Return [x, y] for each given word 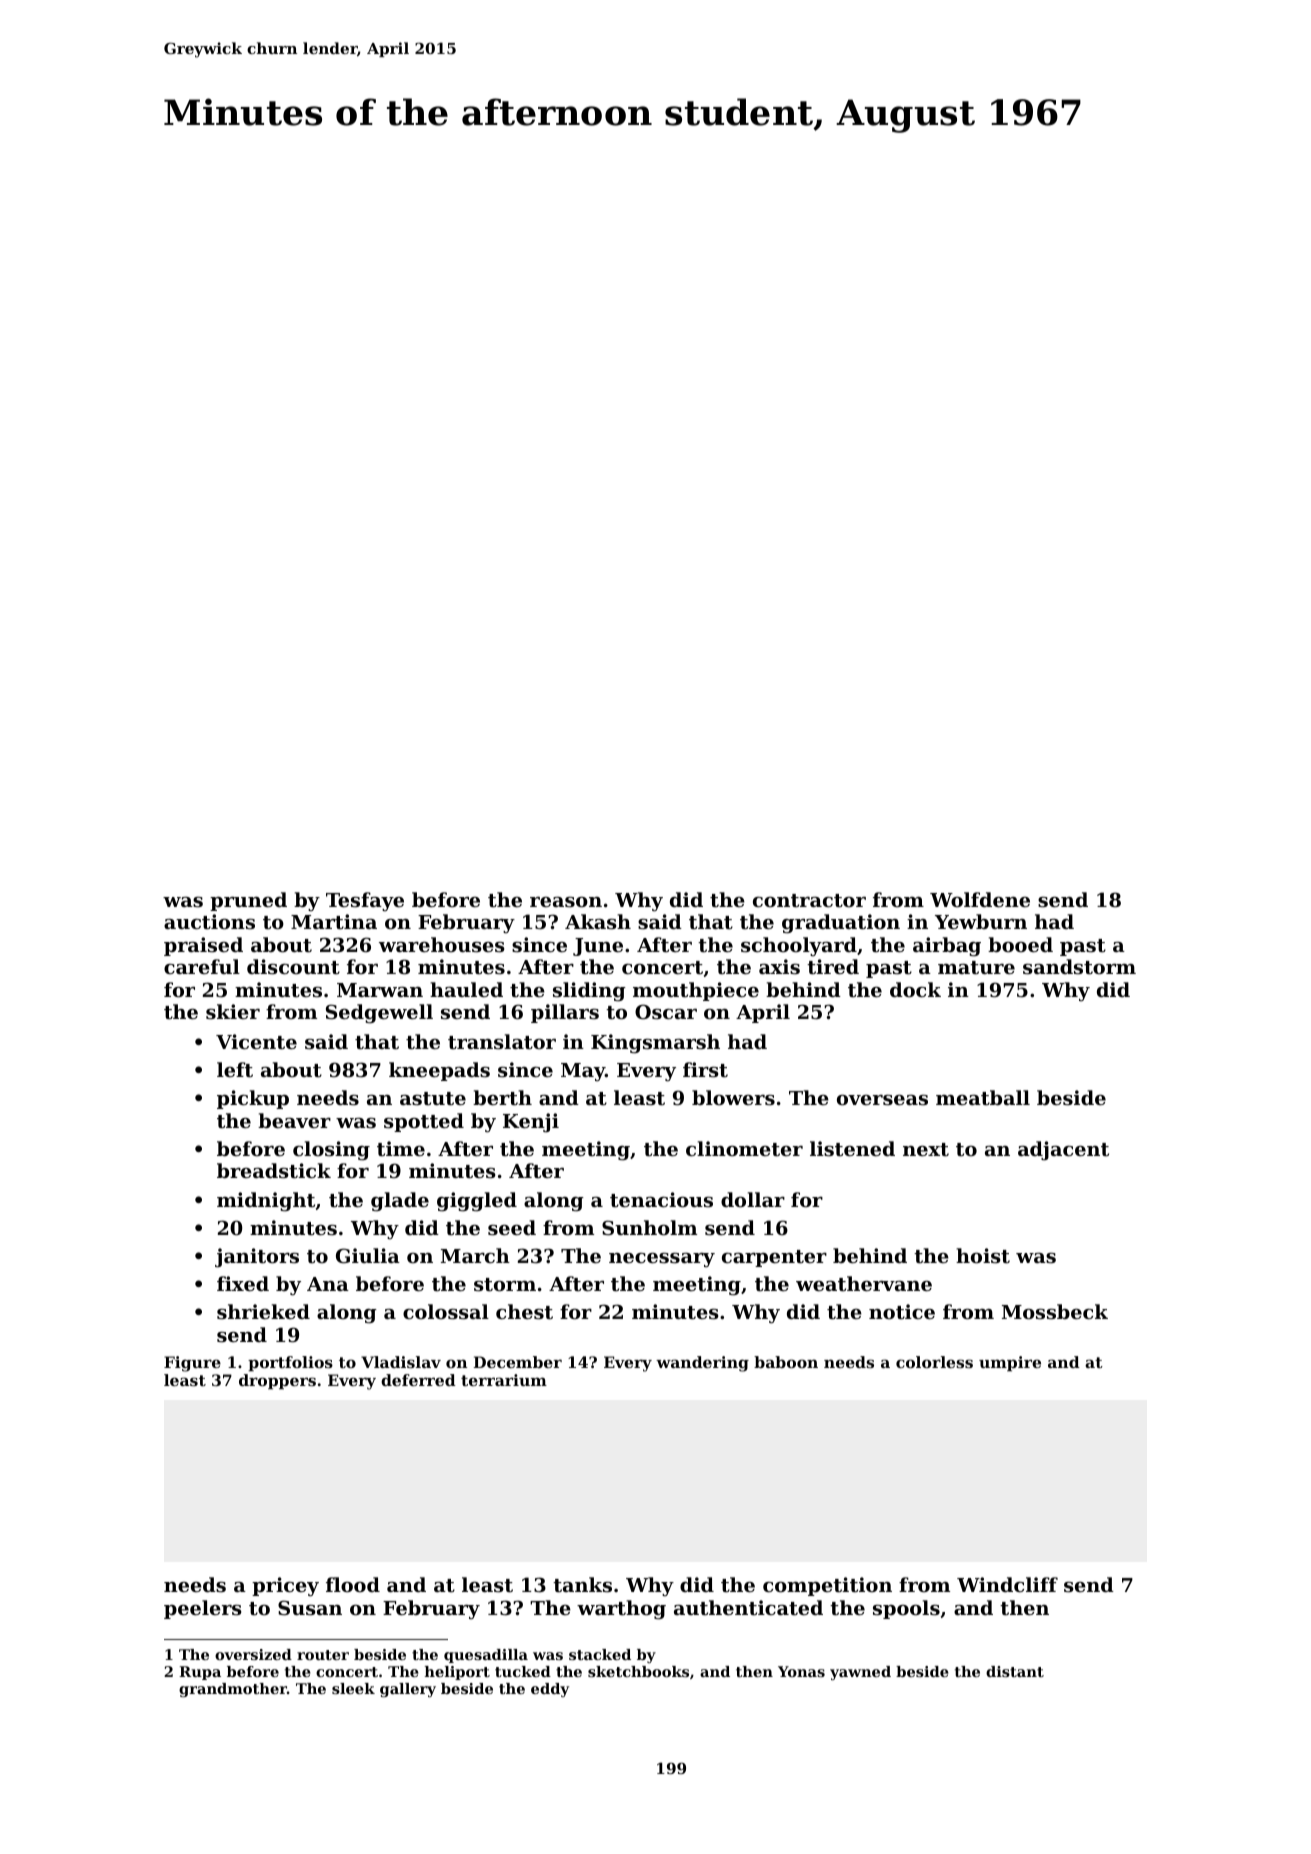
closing [331, 1151]
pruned [248, 901]
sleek [353, 1688]
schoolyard [799, 946]
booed [1020, 944]
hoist [983, 1256]
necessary [662, 1260]
